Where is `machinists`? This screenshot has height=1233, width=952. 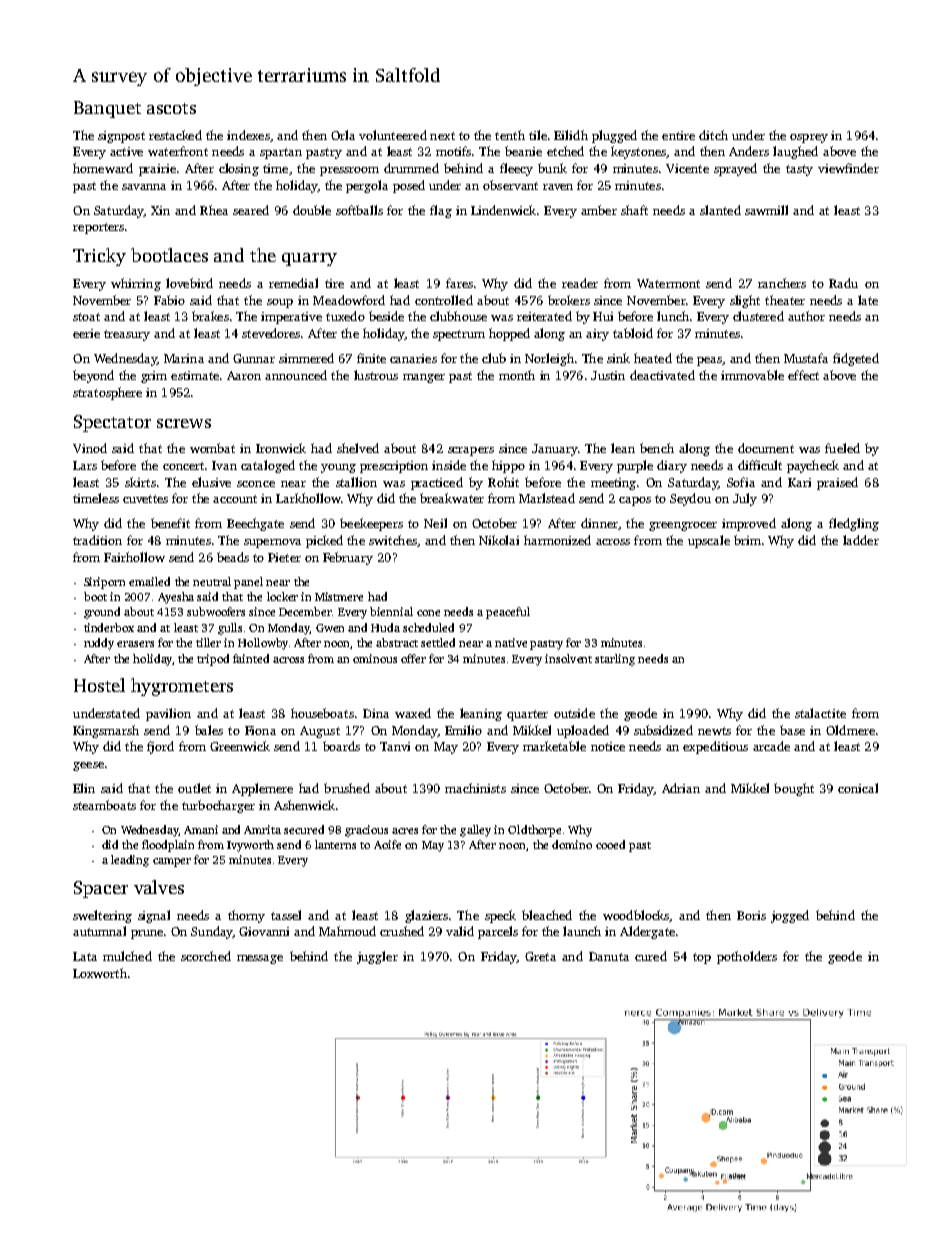
machinists is located at coordinates (475, 788).
